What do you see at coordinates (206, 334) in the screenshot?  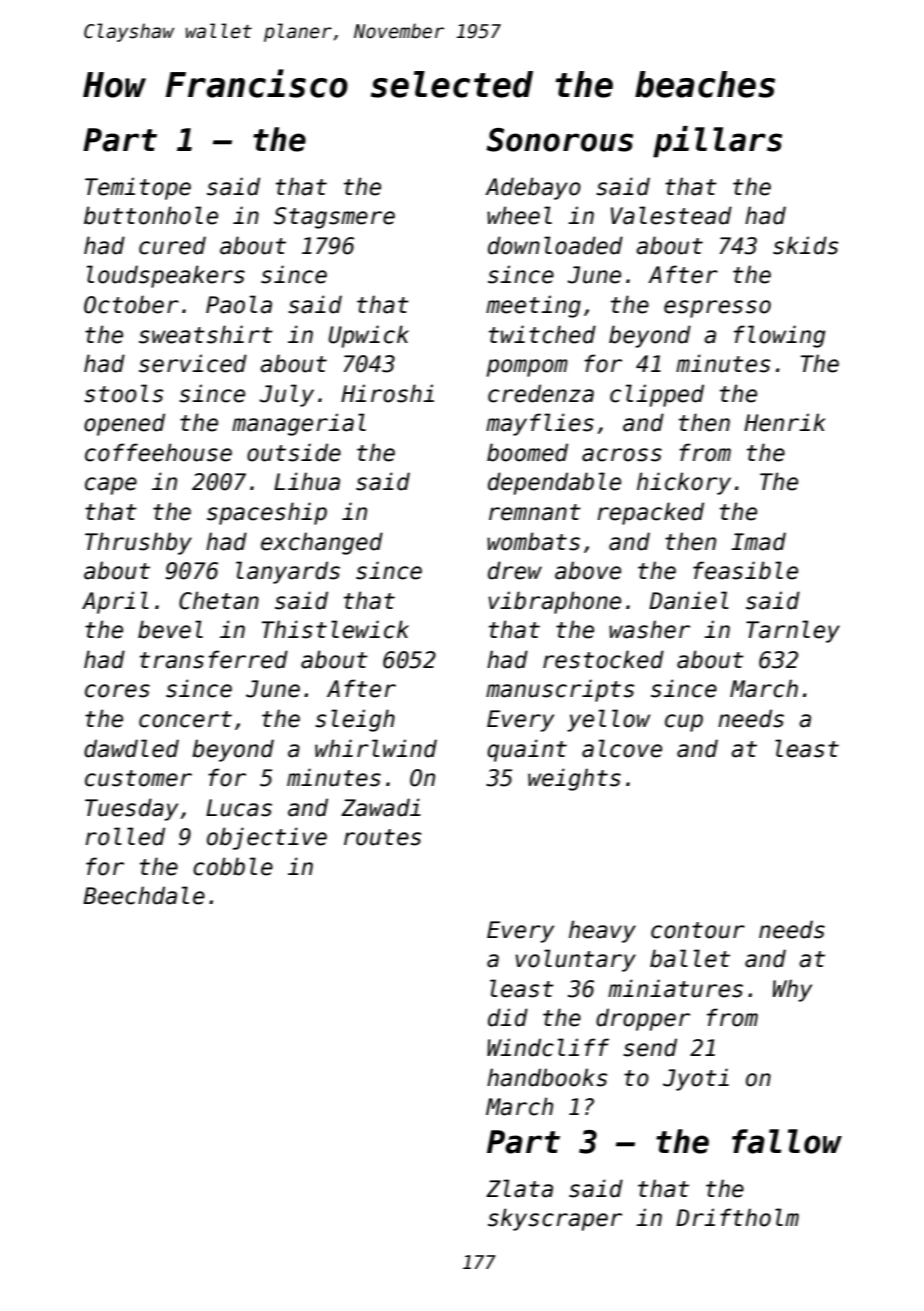 I see `sweatshirt` at bounding box center [206, 334].
